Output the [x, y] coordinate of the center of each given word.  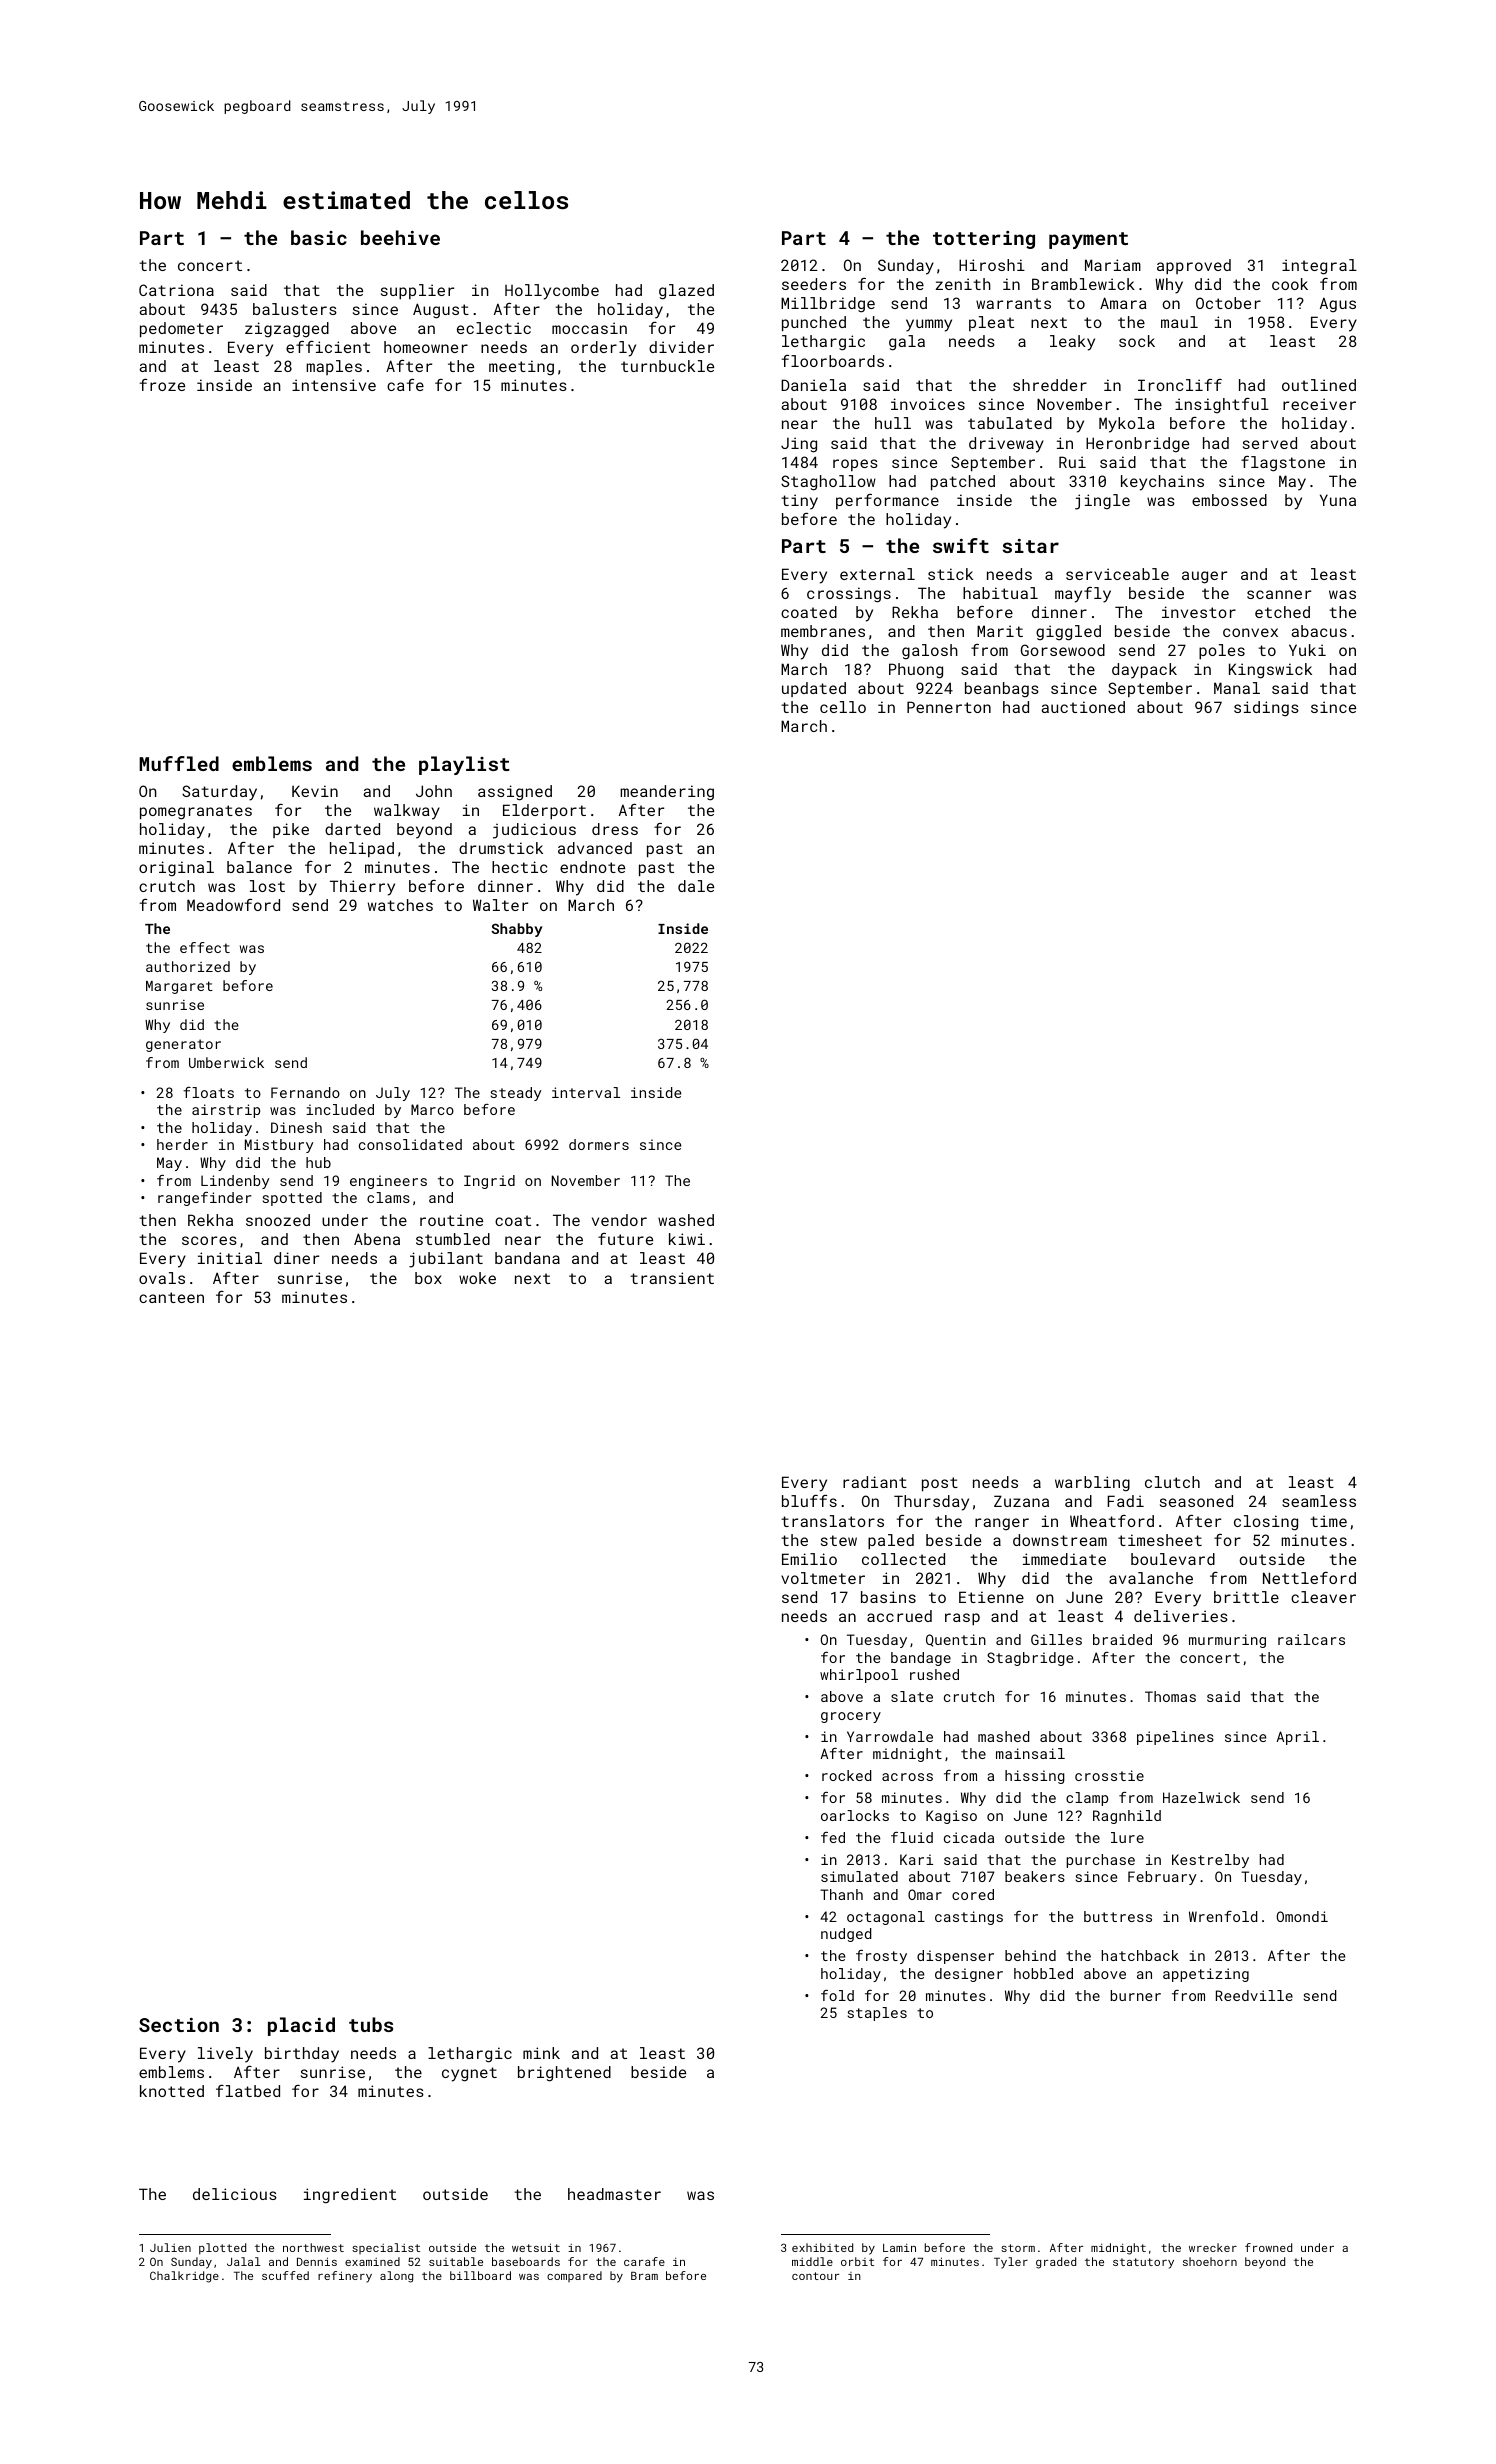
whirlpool [859, 1676]
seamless [1319, 1501]
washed [686, 1220]
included [340, 1109]
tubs [371, 2024]
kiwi [687, 1239]
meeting [521, 368]
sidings [1266, 709]
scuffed [285, 2275]
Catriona [176, 290]
